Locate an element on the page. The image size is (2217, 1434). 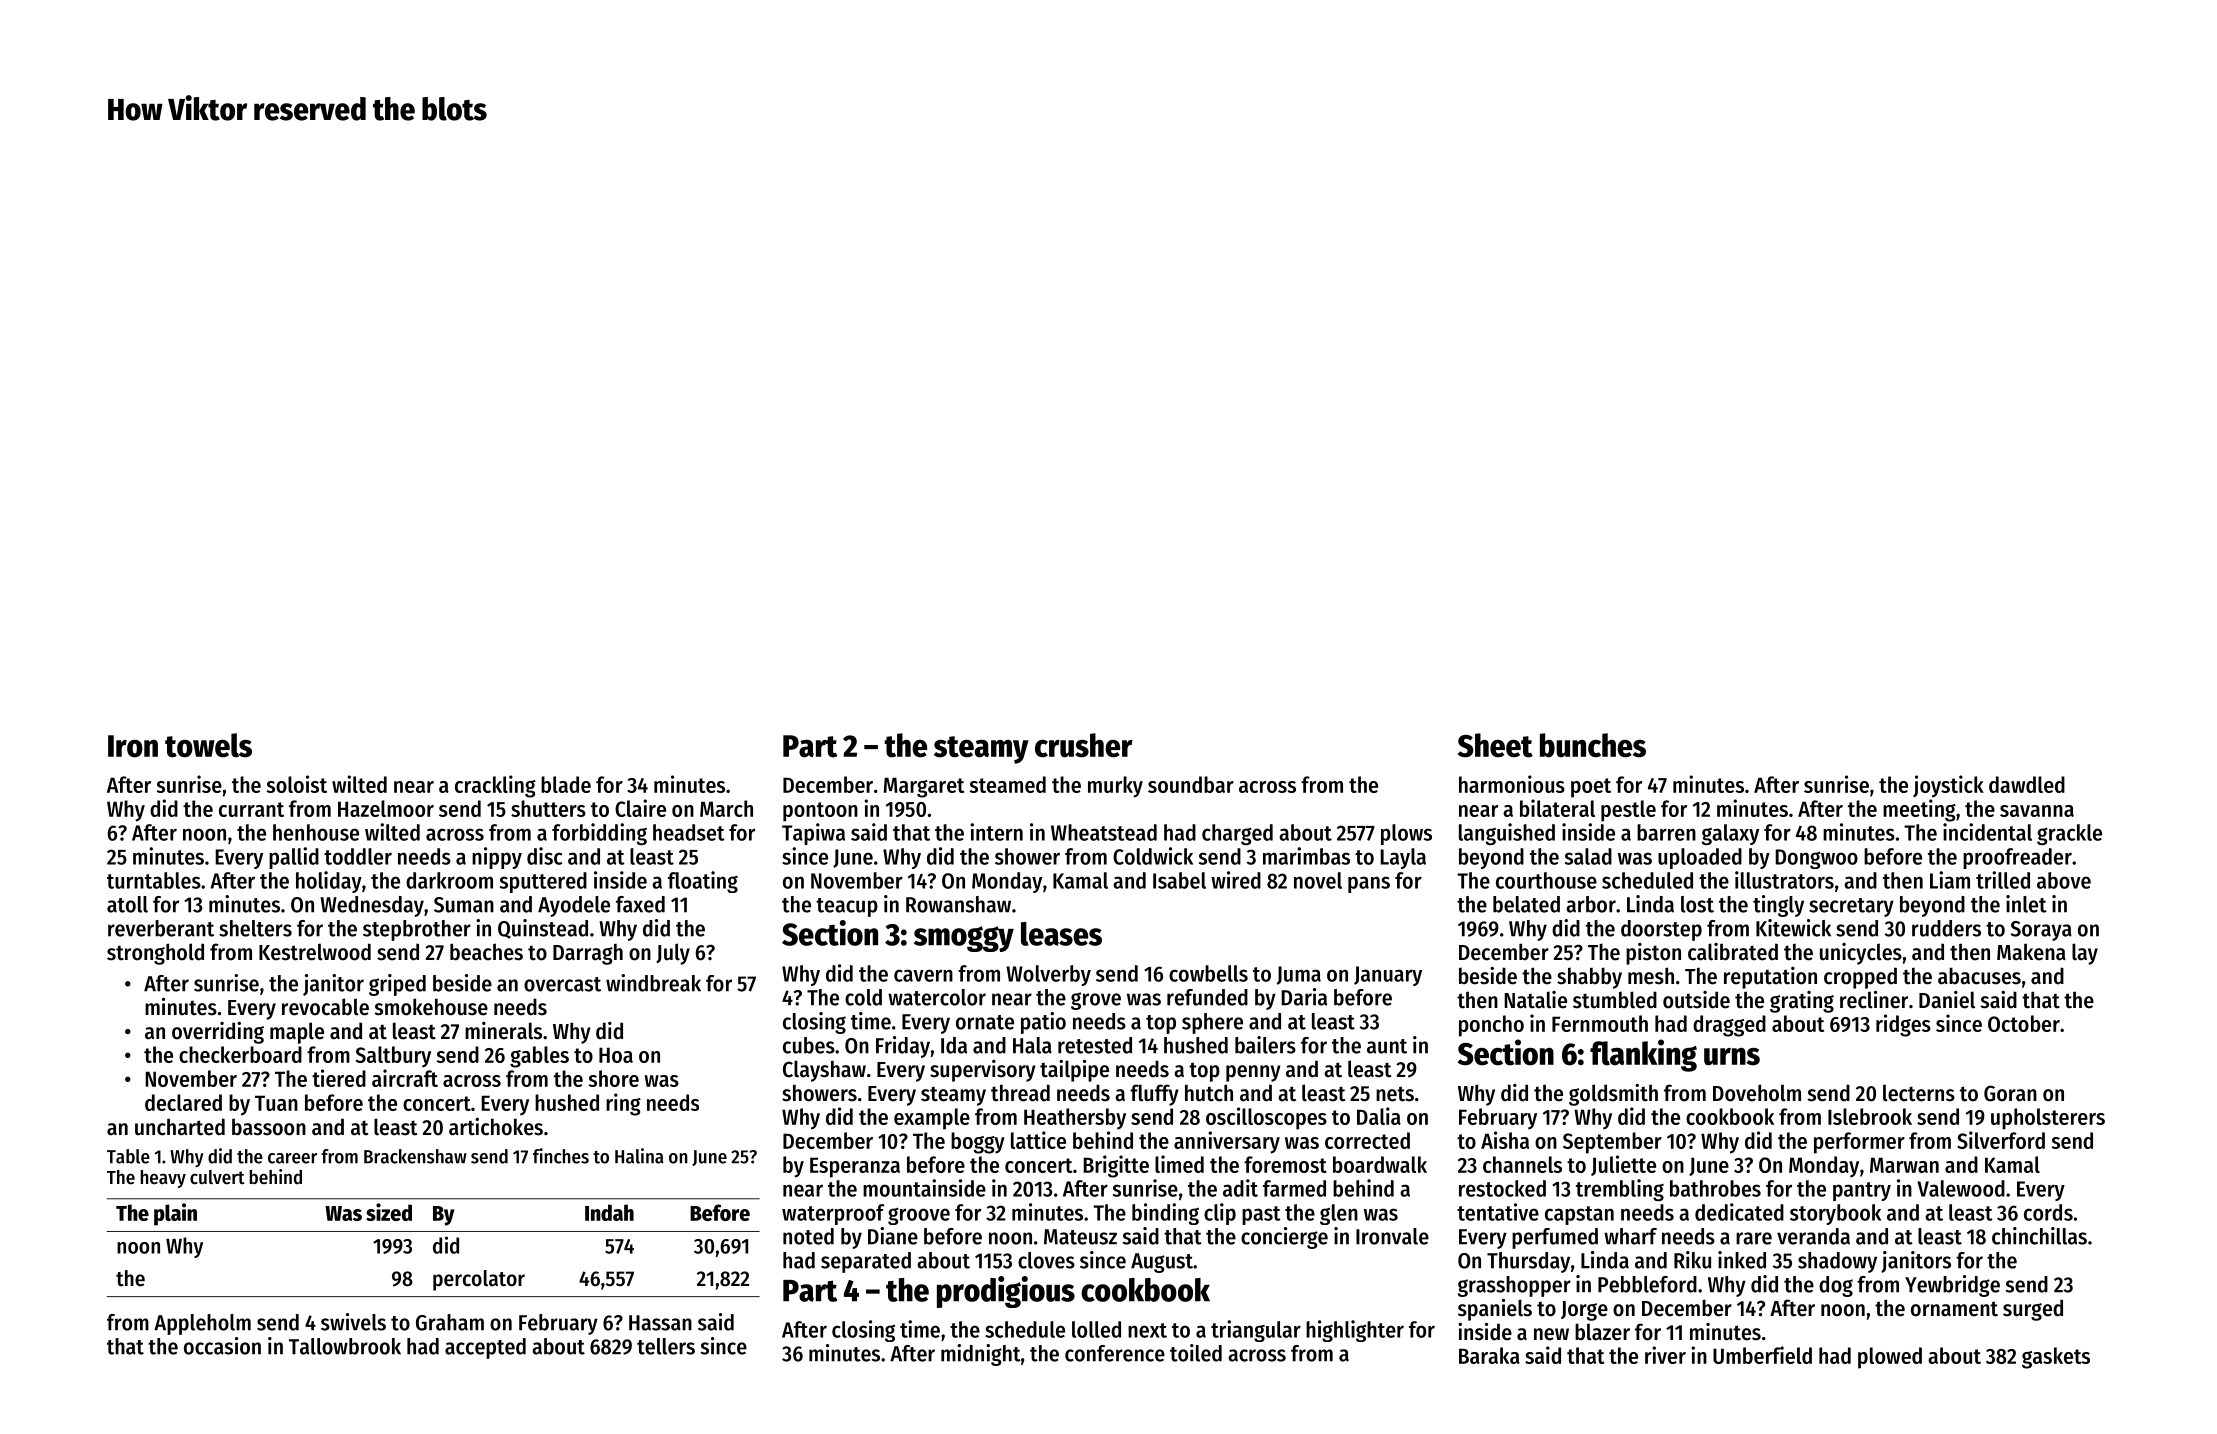
swivels is located at coordinates (353, 1322).
